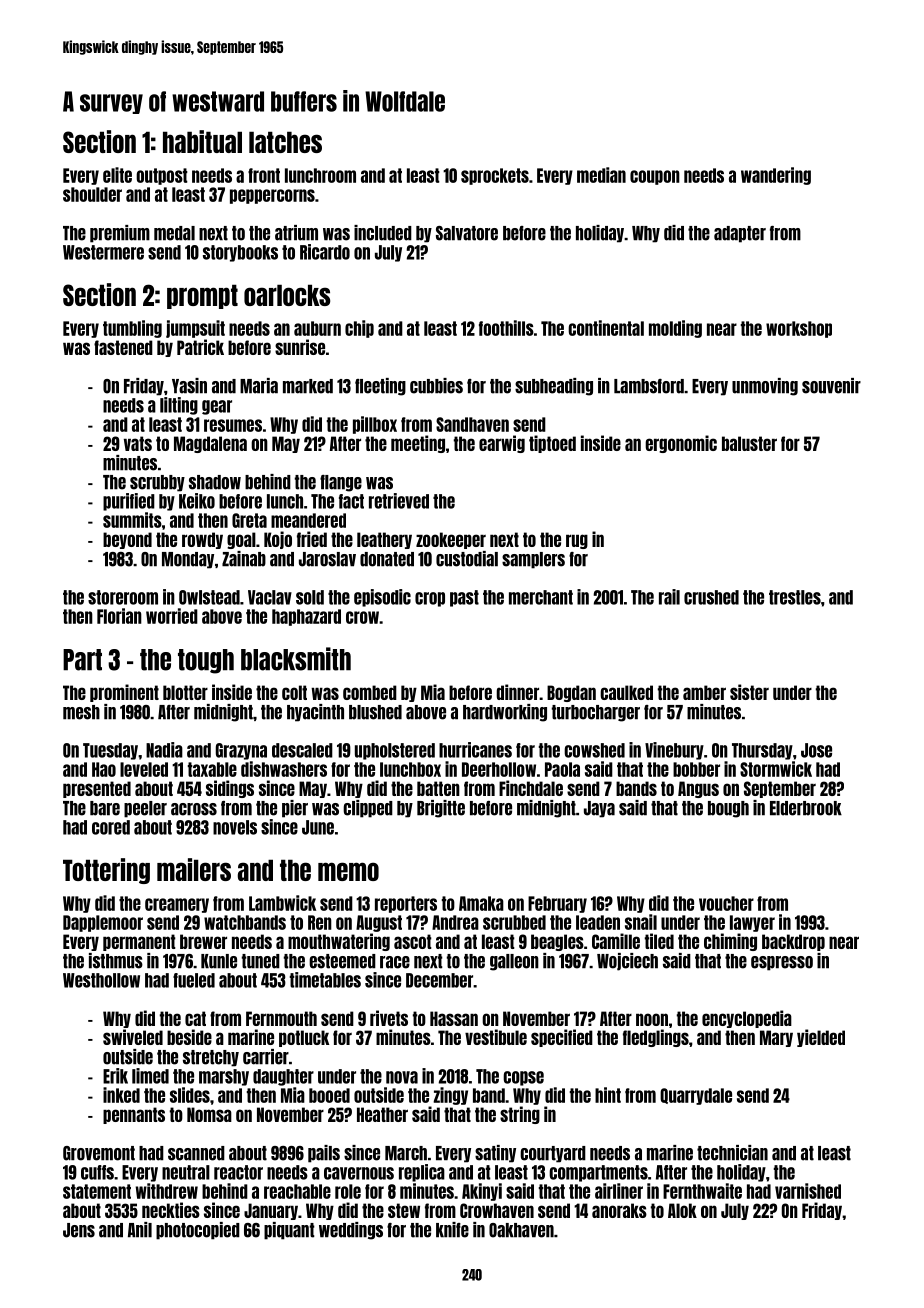 The height and width of the page is (1308, 924). Describe the element at coordinates (341, 483) in the page. I see `flange` at that location.
